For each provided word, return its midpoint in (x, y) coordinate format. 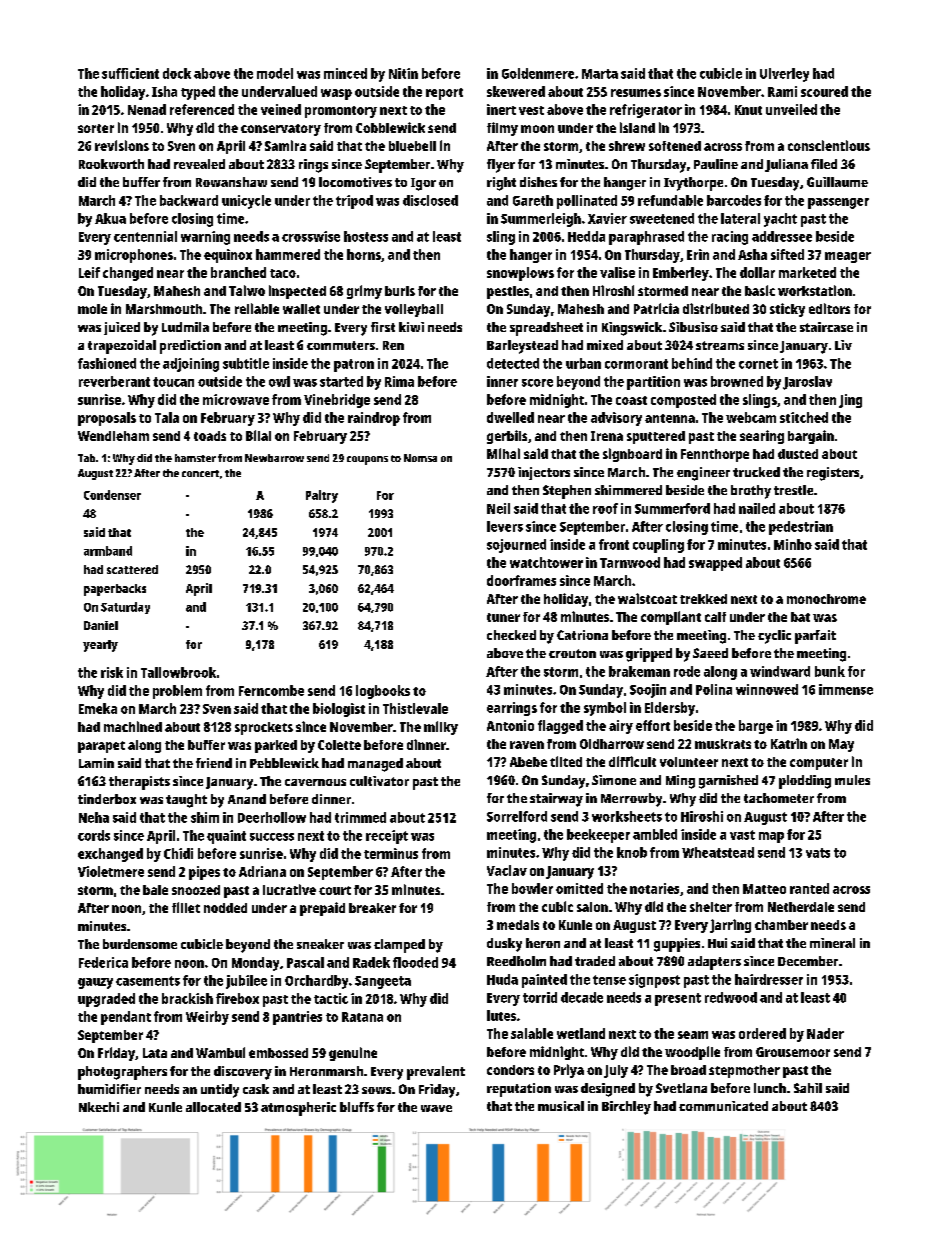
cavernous (315, 782)
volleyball (414, 310)
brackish (187, 998)
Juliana (786, 165)
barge (756, 727)
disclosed (430, 200)
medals (518, 925)
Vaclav (507, 870)
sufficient (130, 73)
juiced (122, 328)
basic (760, 290)
